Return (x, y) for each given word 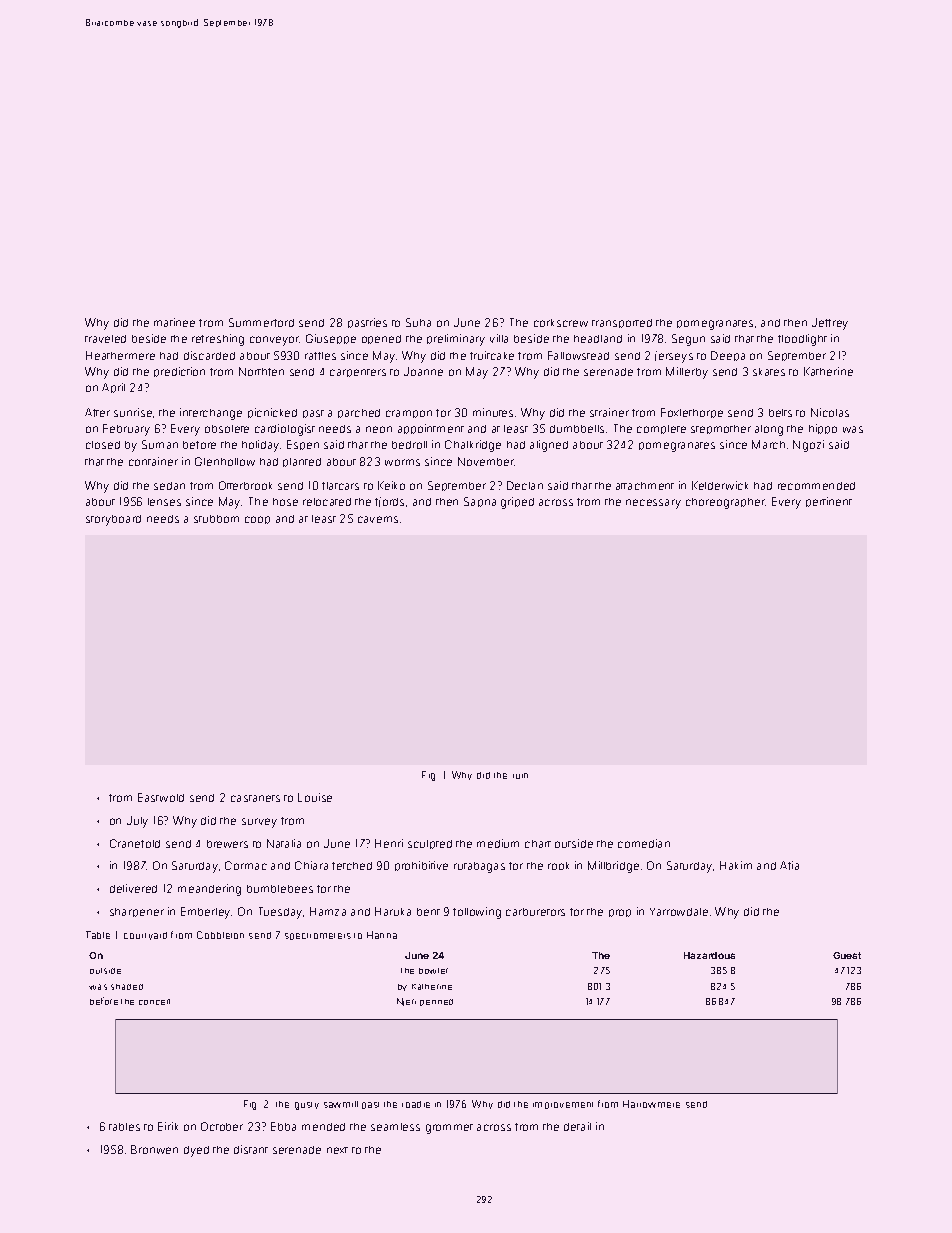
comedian (644, 843)
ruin (520, 776)
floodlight (802, 340)
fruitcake (492, 355)
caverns (378, 519)
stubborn (216, 519)
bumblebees (280, 889)
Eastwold (161, 797)
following (477, 913)
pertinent (829, 502)
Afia (789, 865)
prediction (179, 372)
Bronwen (154, 1149)
